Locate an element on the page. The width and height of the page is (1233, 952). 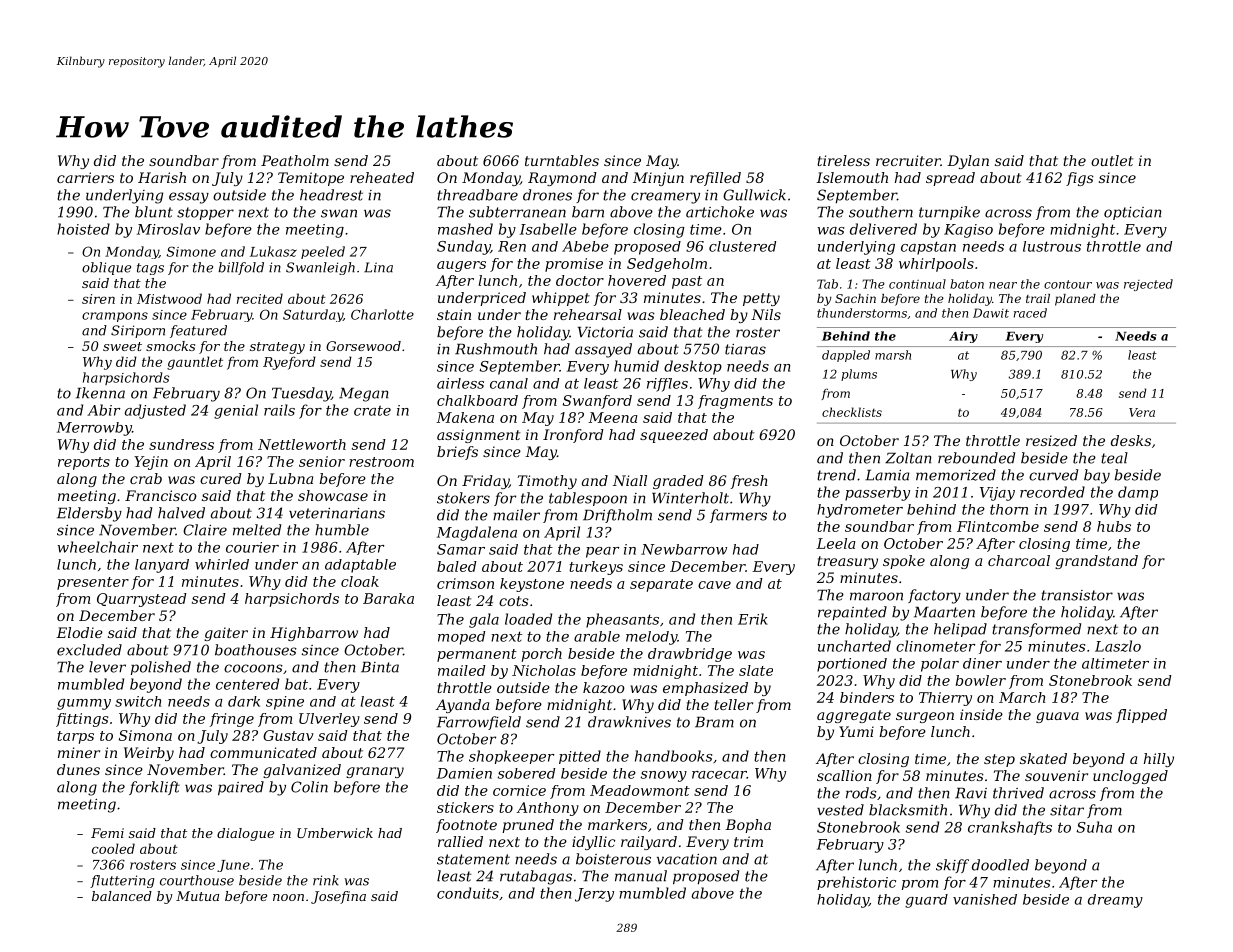
mashed is located at coordinates (465, 229).
